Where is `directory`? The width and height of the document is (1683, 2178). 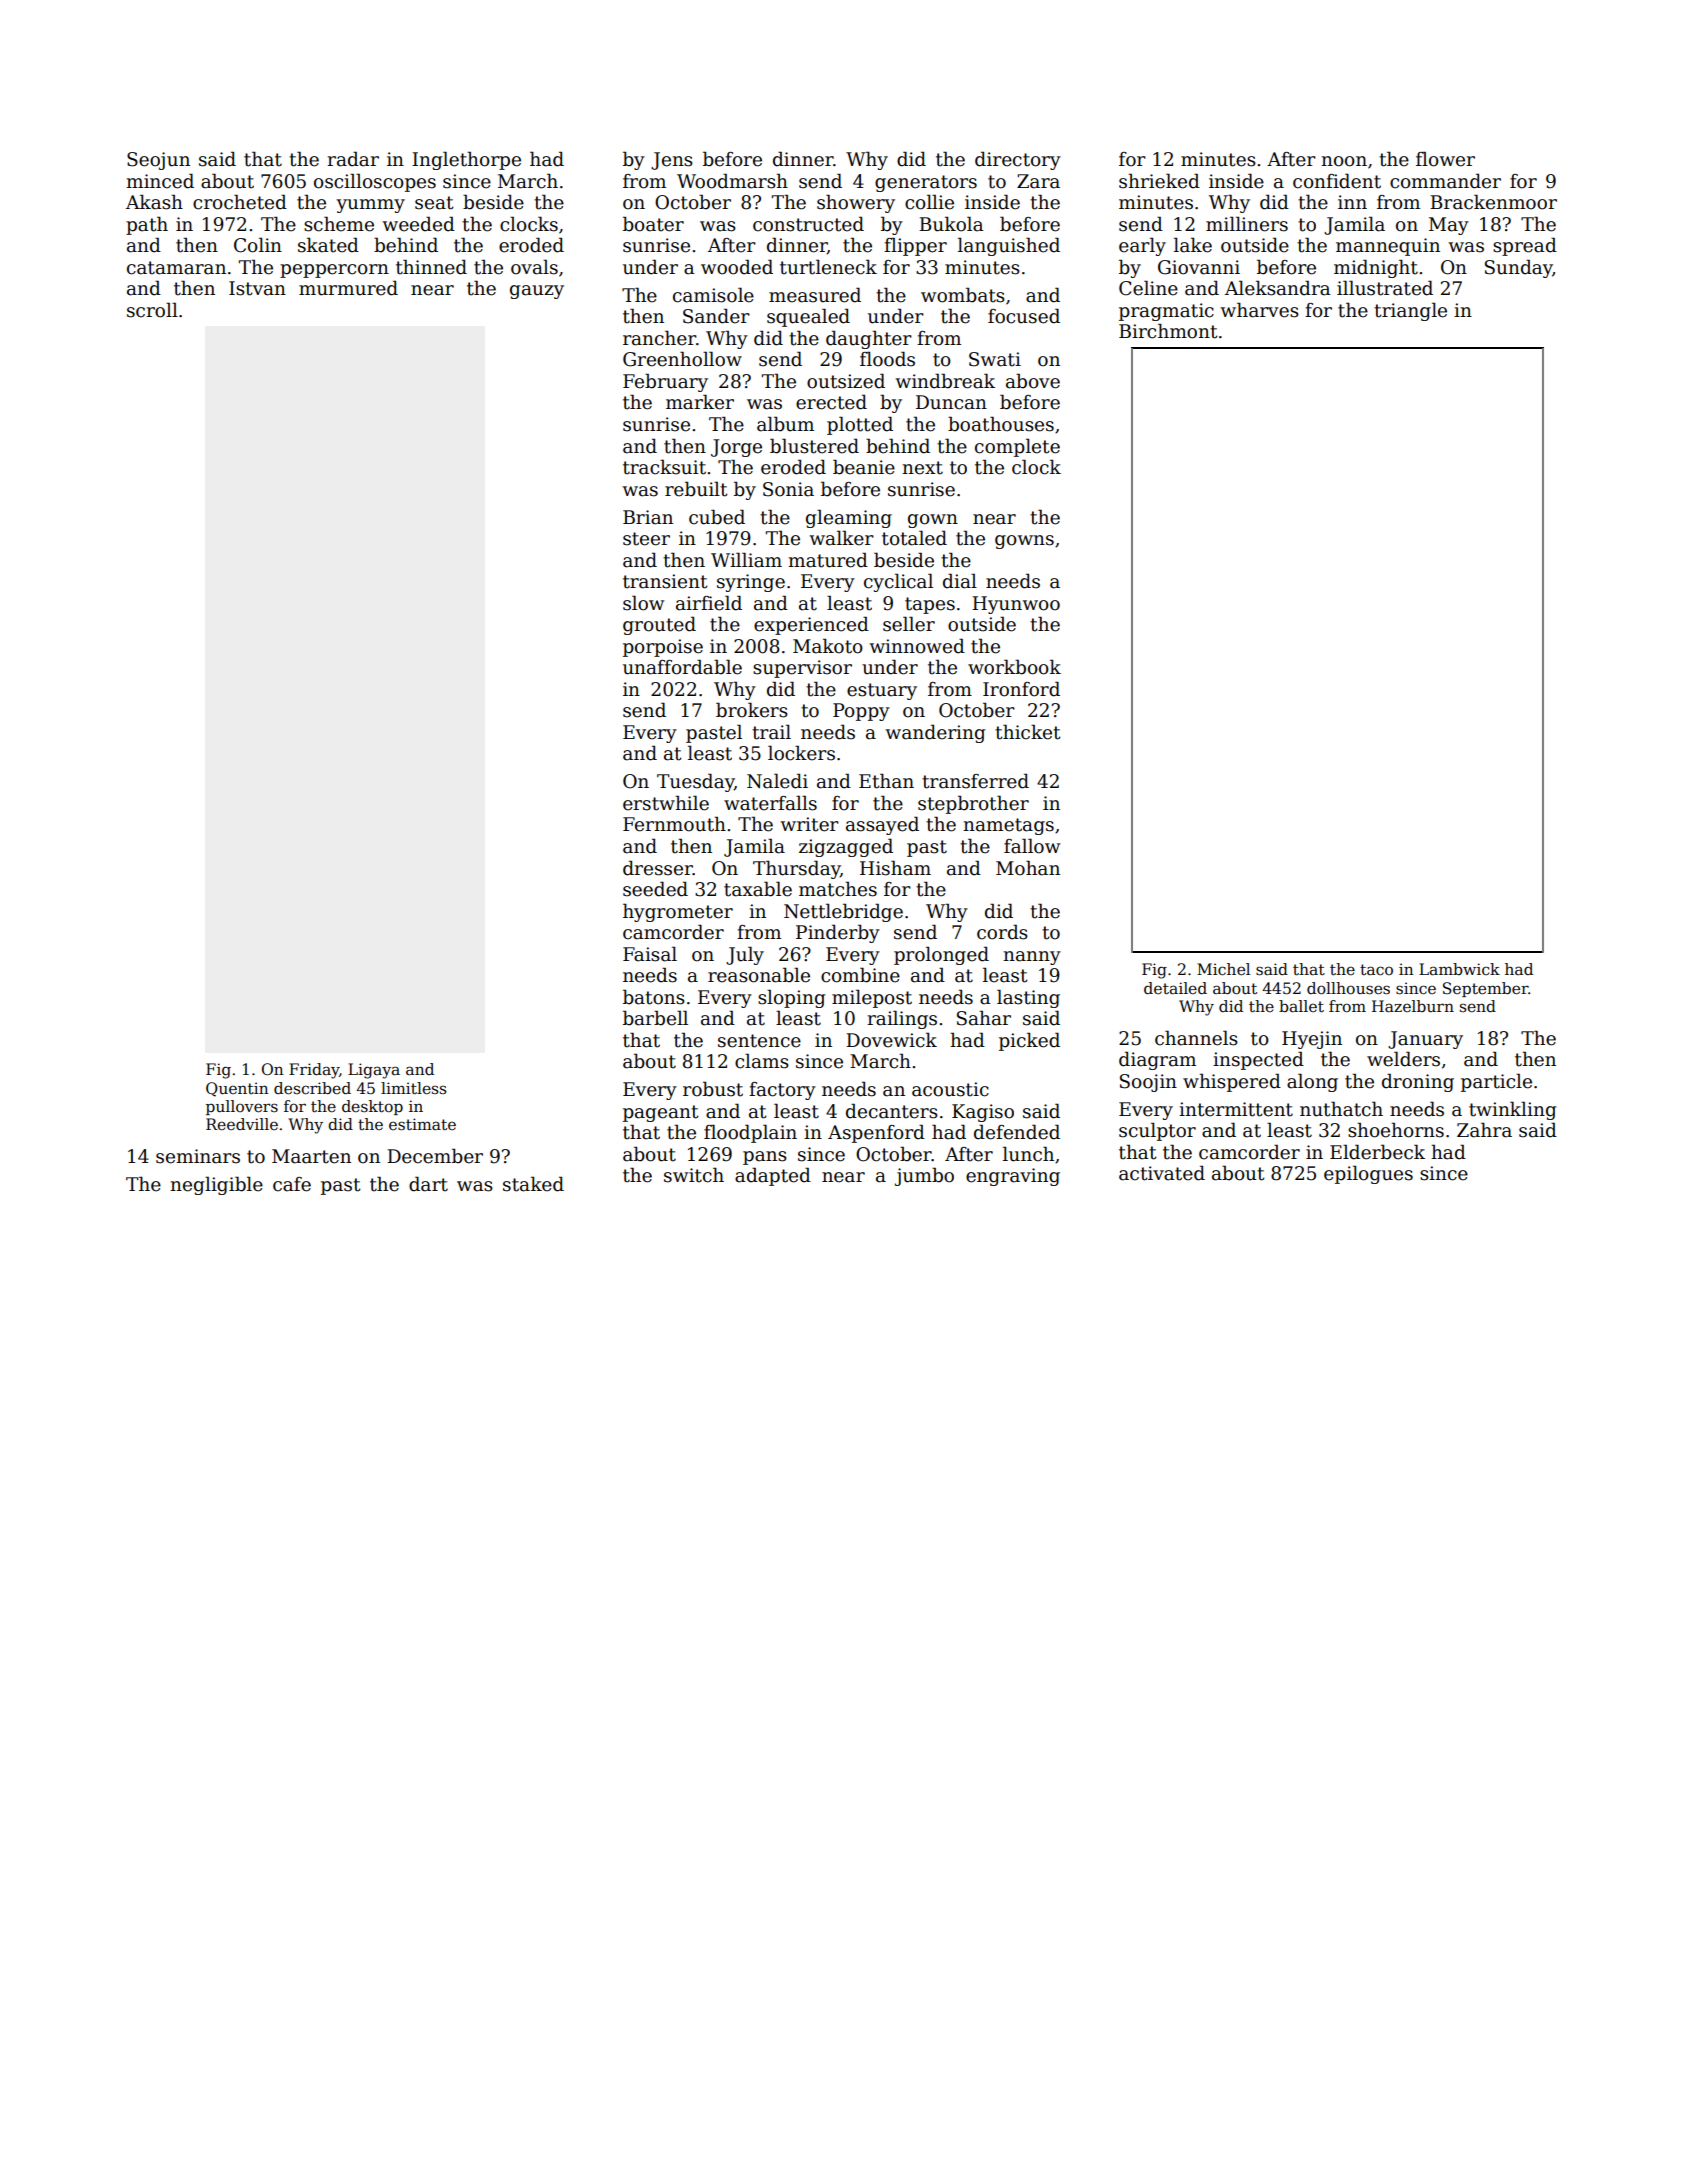 directory is located at coordinates (1018, 160).
